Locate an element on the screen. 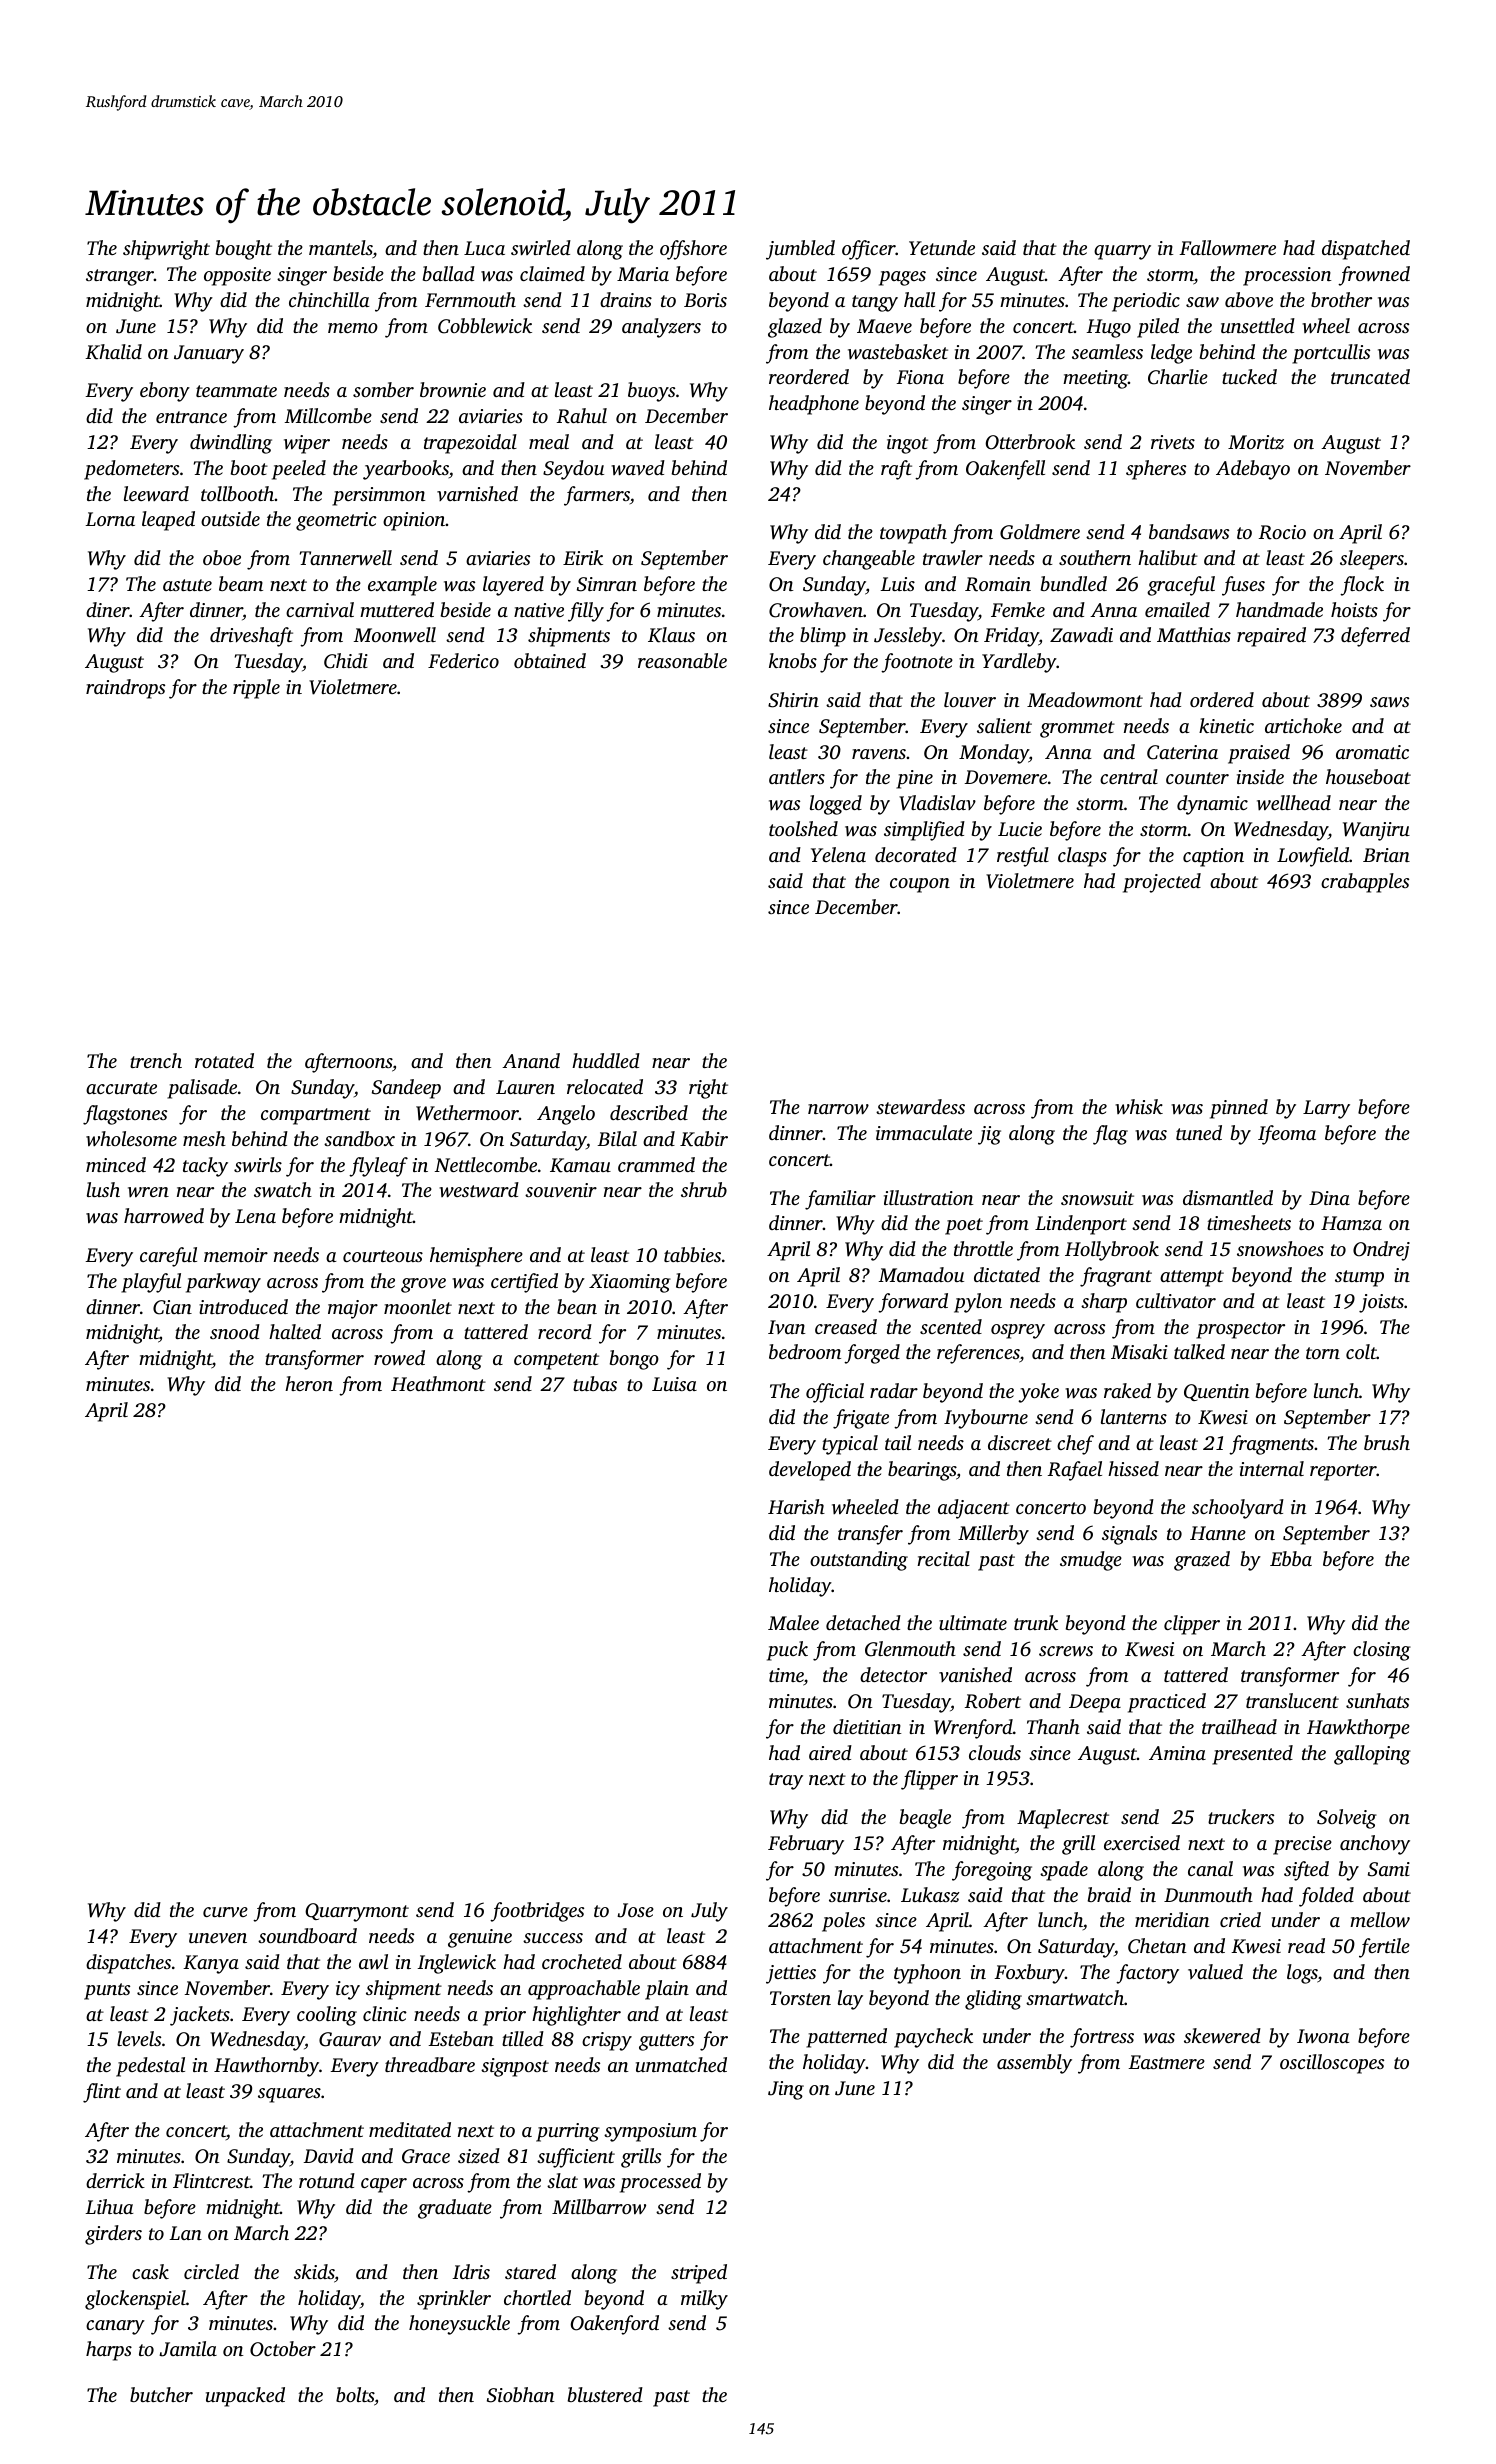 This screenshot has height=2464, width=1496. Rocio is located at coordinates (1282, 532).
